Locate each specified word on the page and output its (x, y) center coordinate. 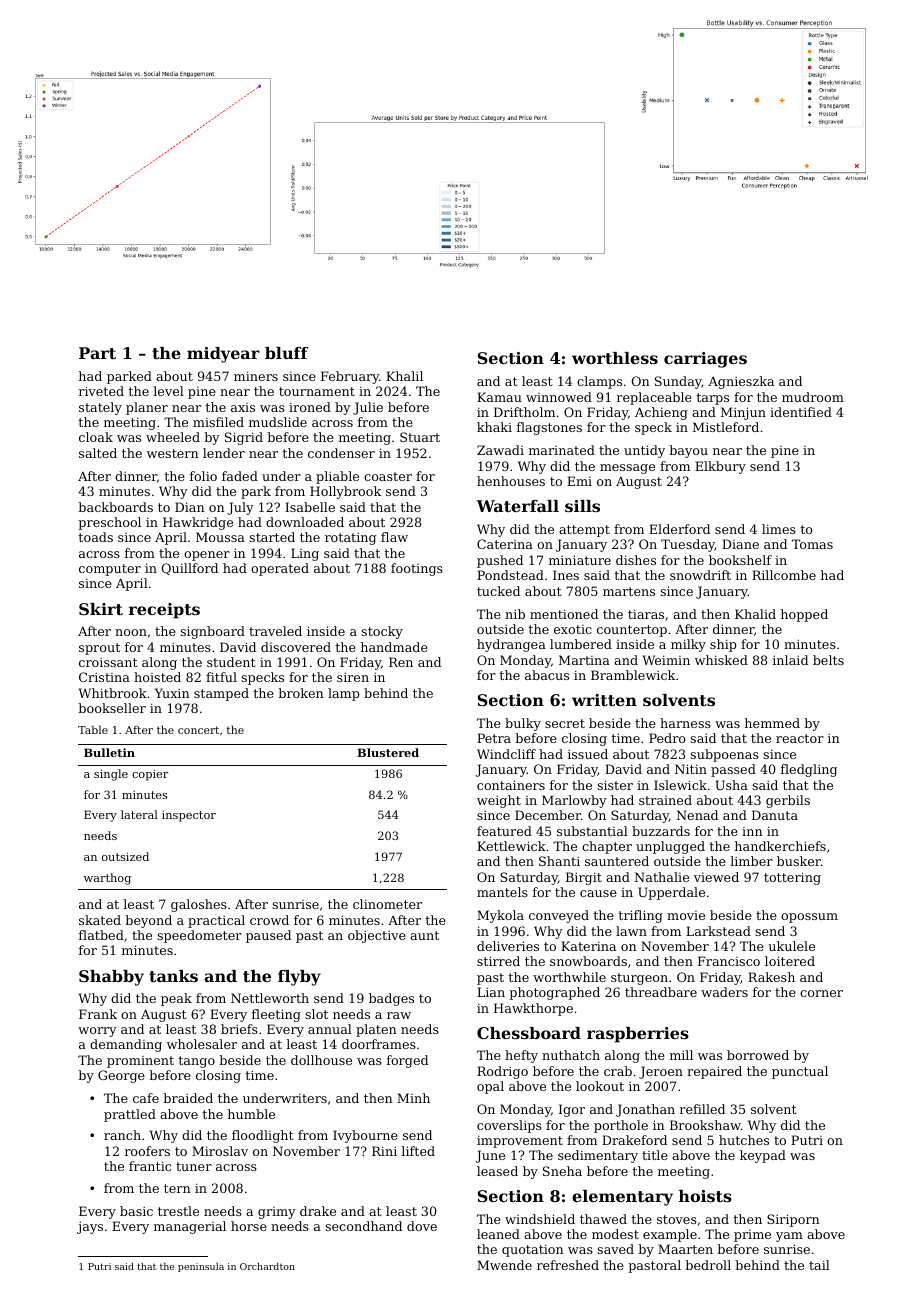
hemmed (772, 723)
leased (497, 1171)
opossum (809, 918)
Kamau (499, 397)
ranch (122, 1135)
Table (93, 729)
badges (391, 999)
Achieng (661, 413)
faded (240, 476)
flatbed (101, 935)
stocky (382, 632)
